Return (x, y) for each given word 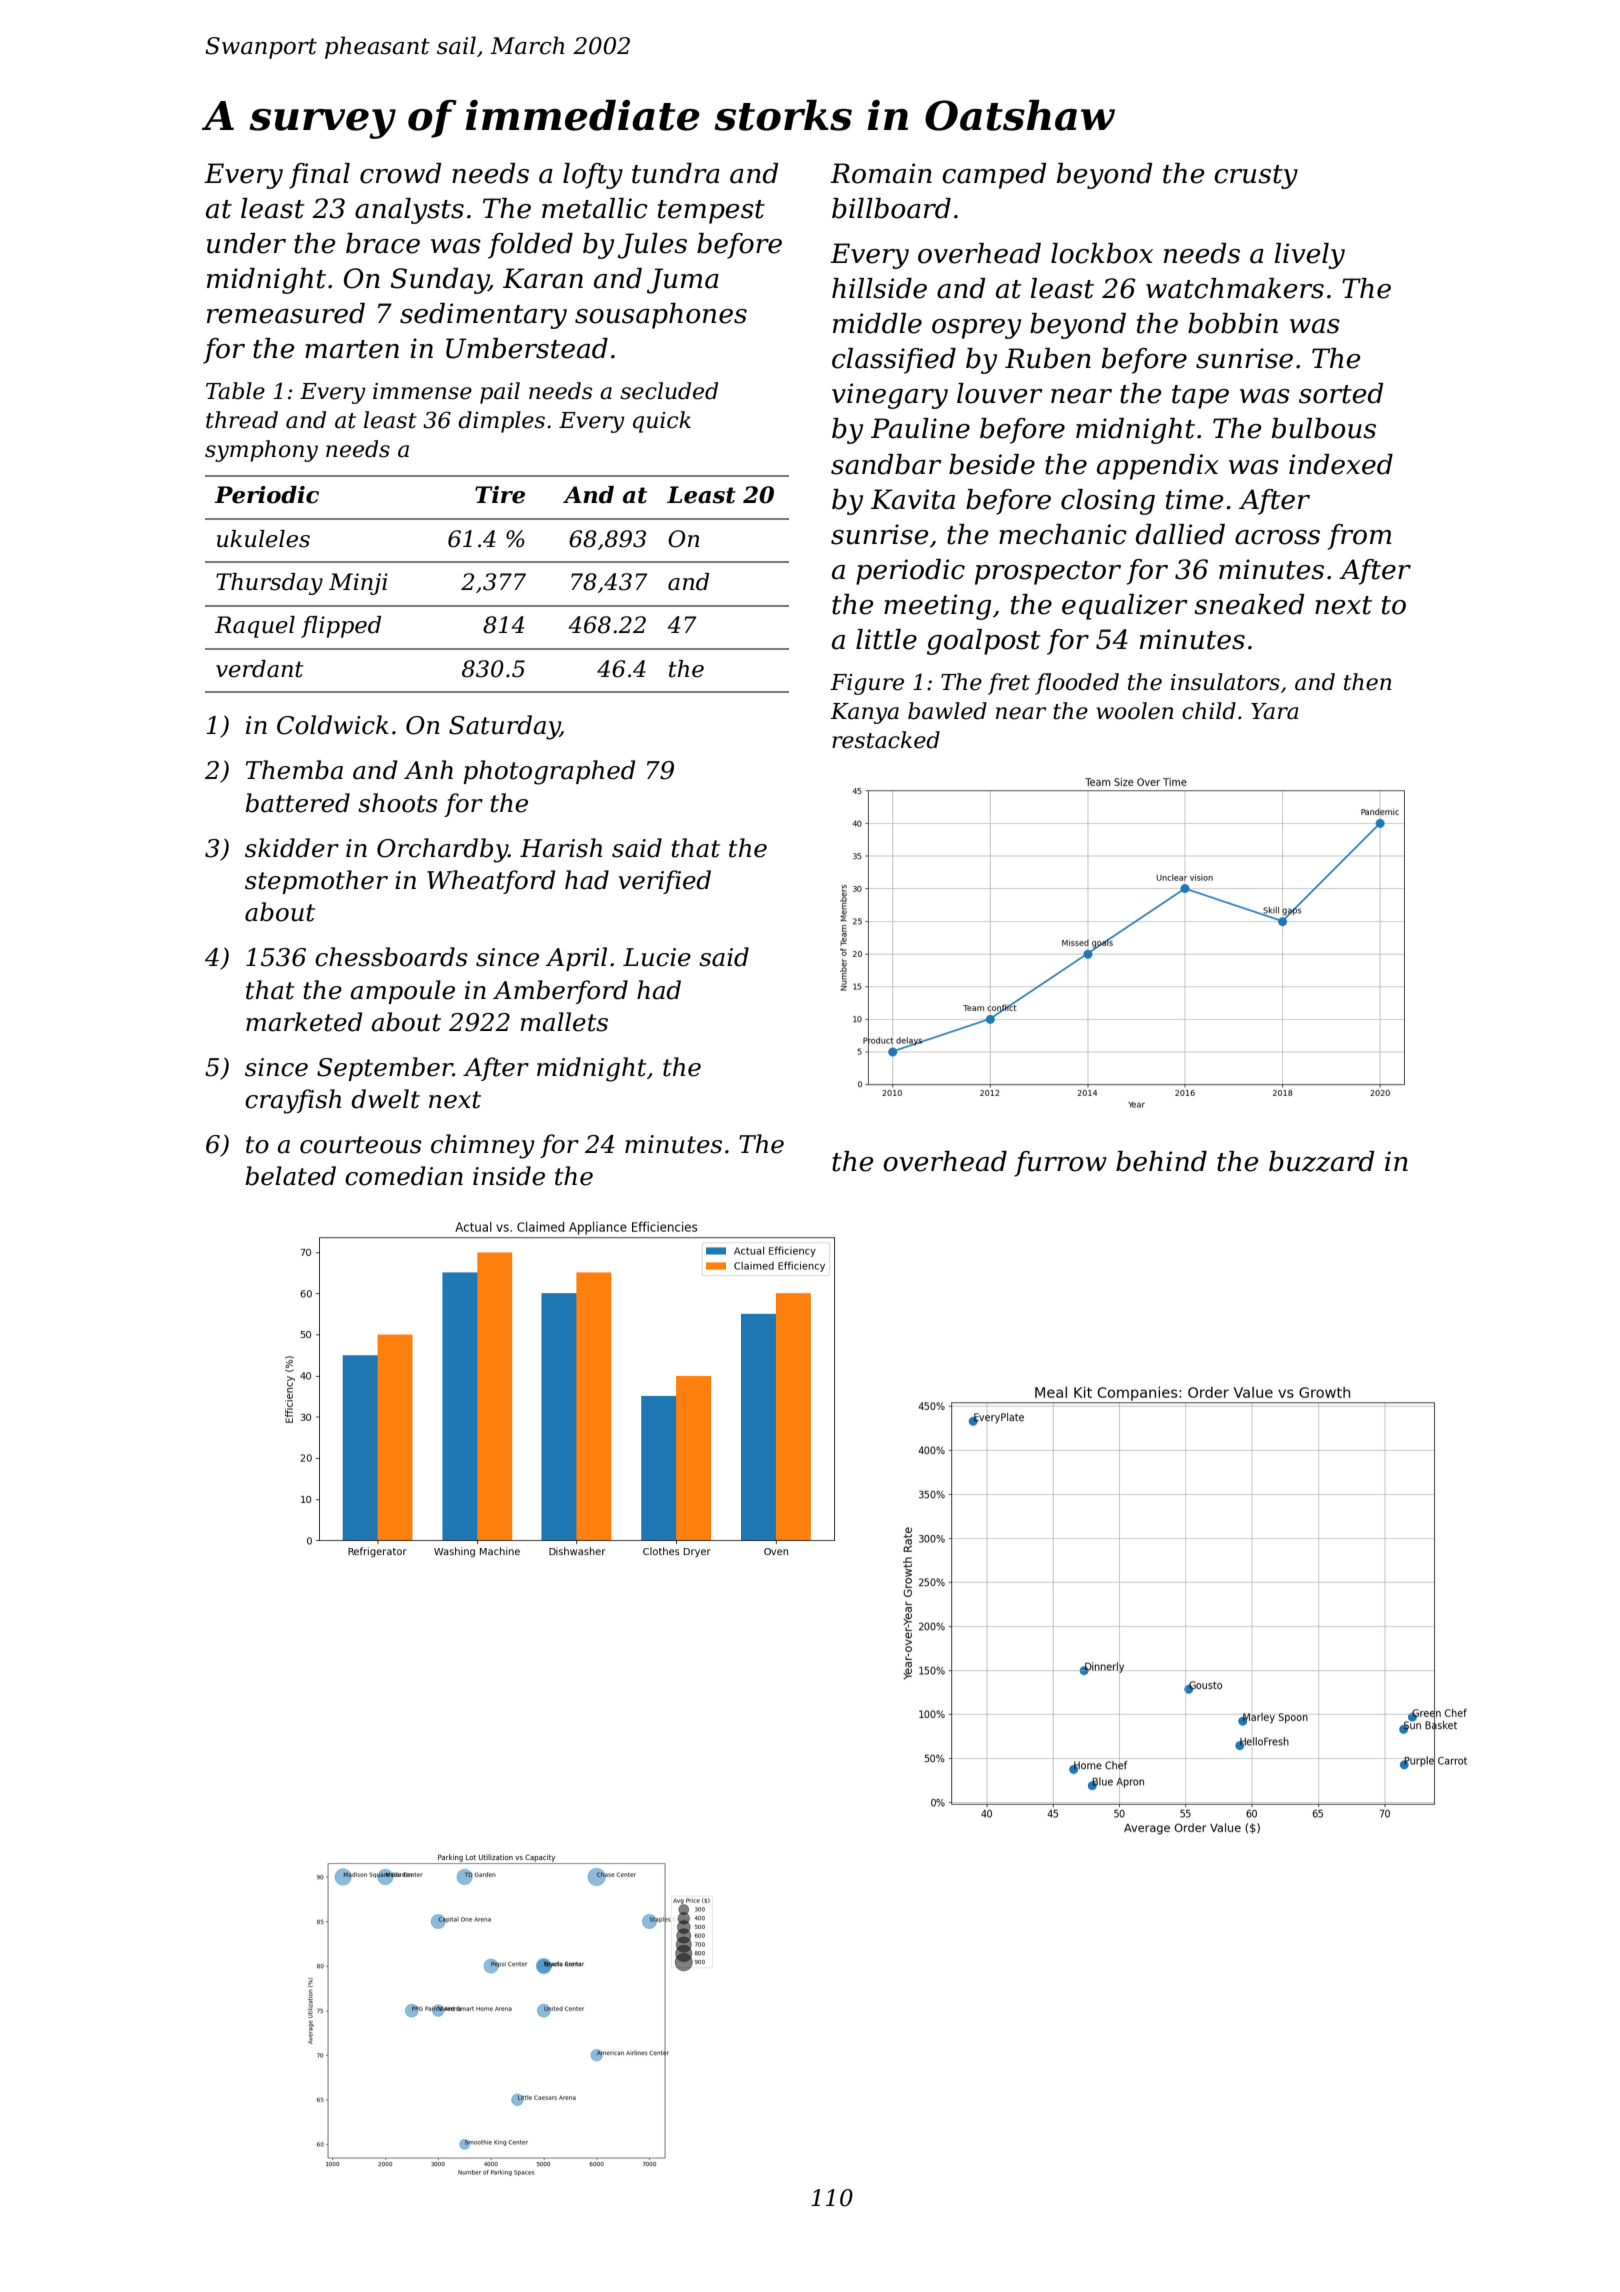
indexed (1341, 464)
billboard (891, 208)
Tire (500, 495)
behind (1161, 1161)
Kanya (864, 713)
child (1209, 711)
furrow (1060, 1164)
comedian (404, 1176)
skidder (292, 848)
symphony (261, 451)
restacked (886, 740)
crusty (1256, 177)
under (246, 243)
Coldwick (333, 725)
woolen (1135, 711)
